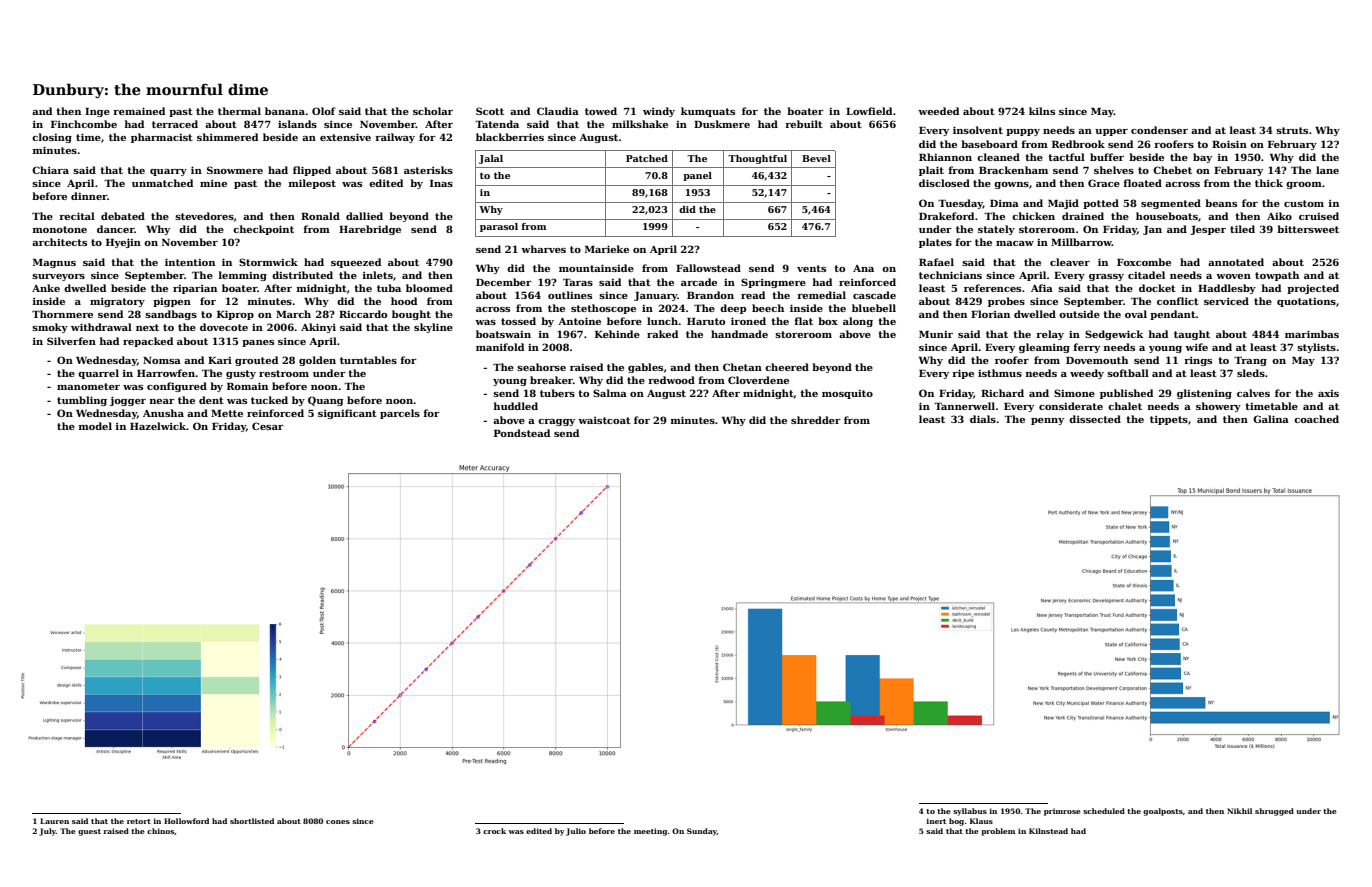 The width and height of the page is (1372, 887). I want to click on Dima, so click(1004, 203).
